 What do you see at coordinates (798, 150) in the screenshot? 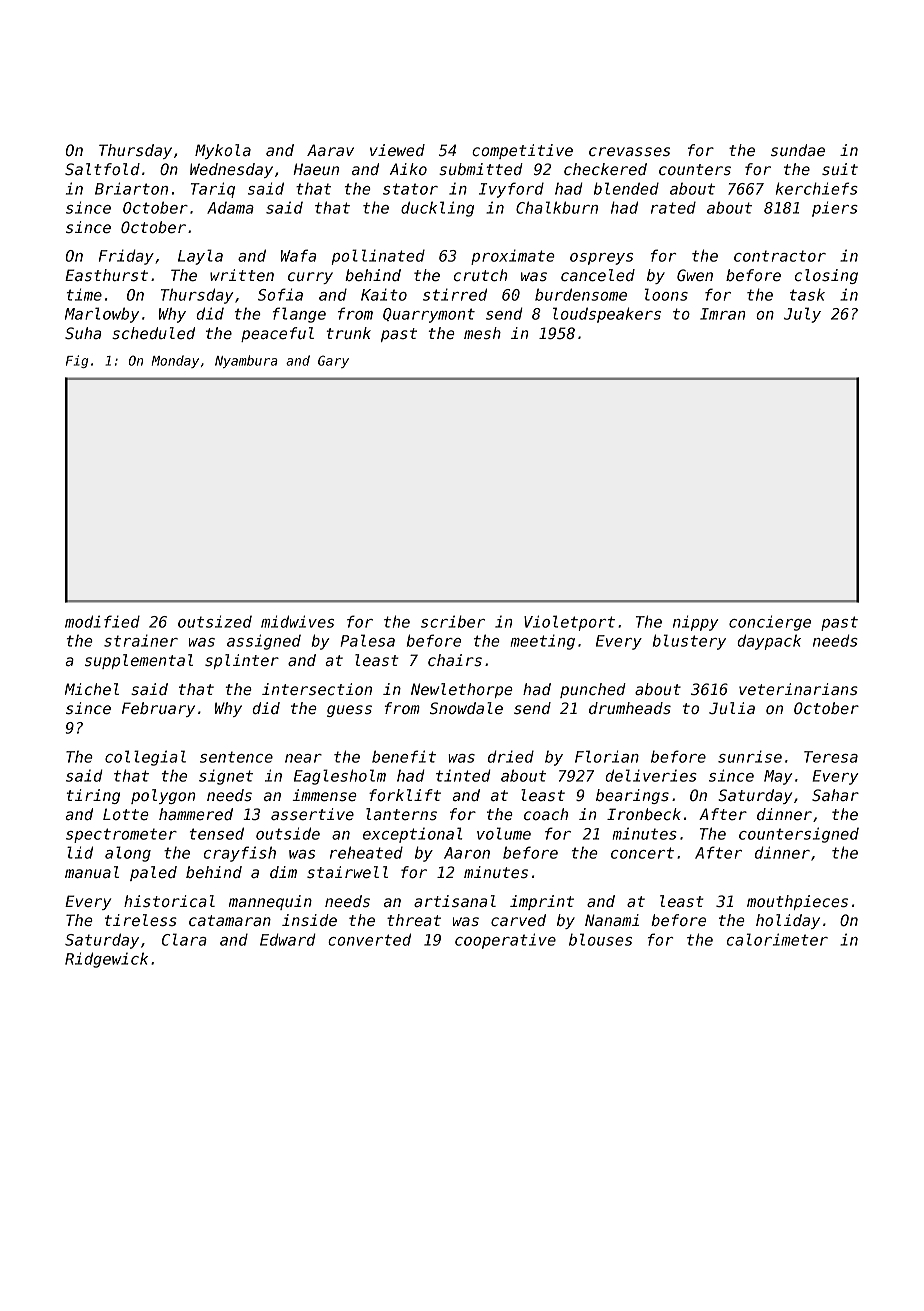
I see `sundae` at bounding box center [798, 150].
